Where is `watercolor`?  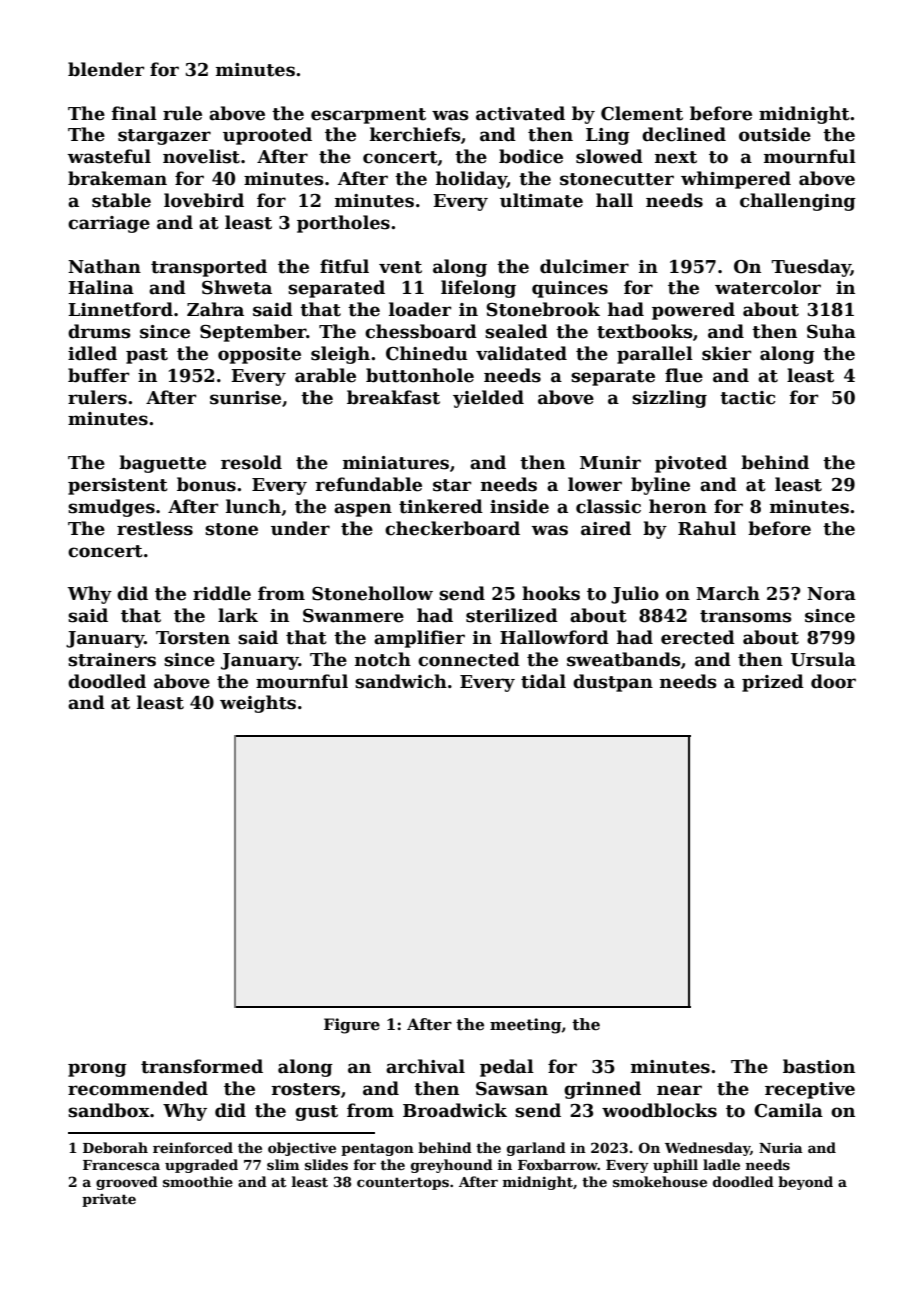
watercolor is located at coordinates (768, 287).
